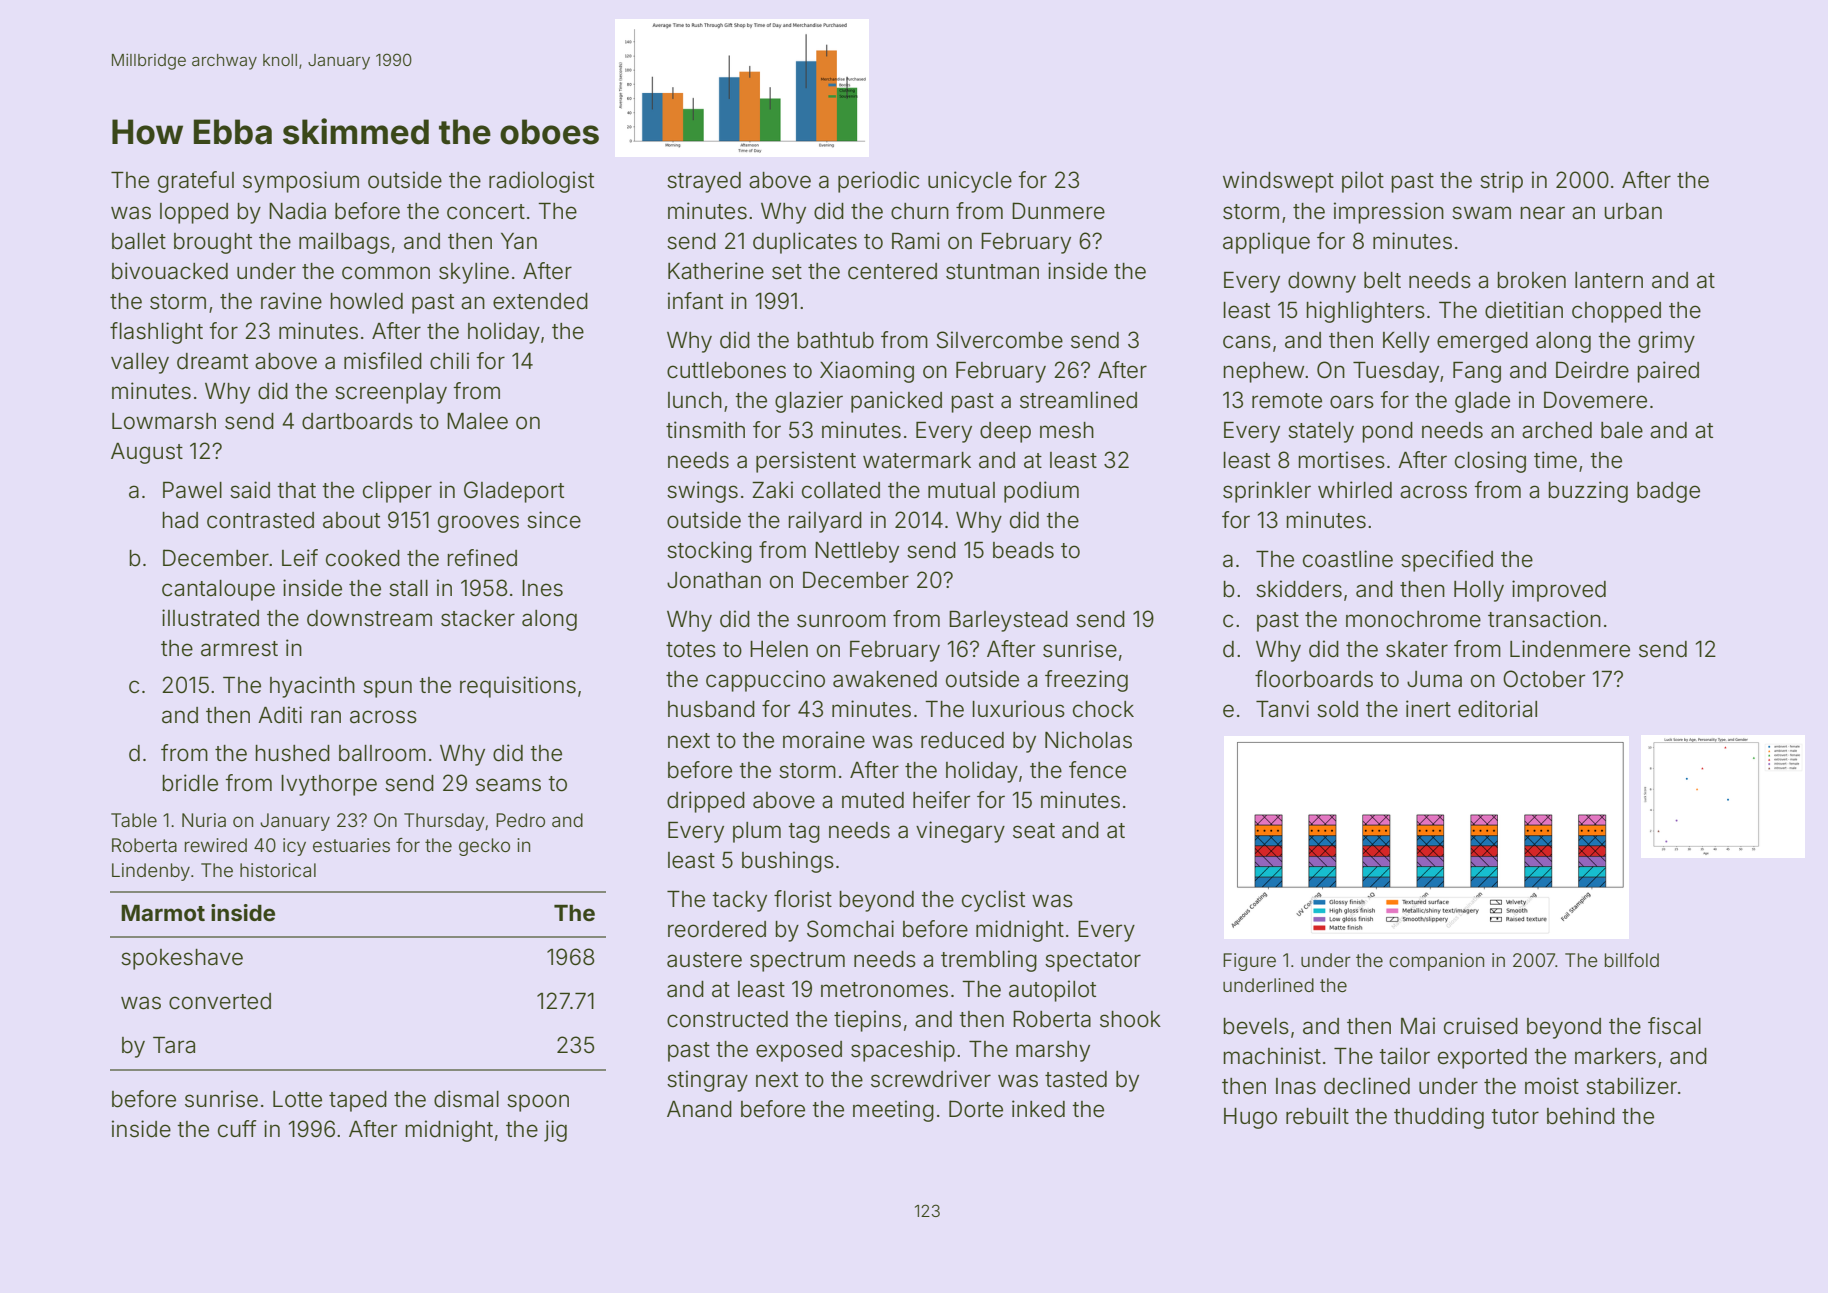 Image resolution: width=1828 pixels, height=1293 pixels. I want to click on editorial, so click(1497, 709).
